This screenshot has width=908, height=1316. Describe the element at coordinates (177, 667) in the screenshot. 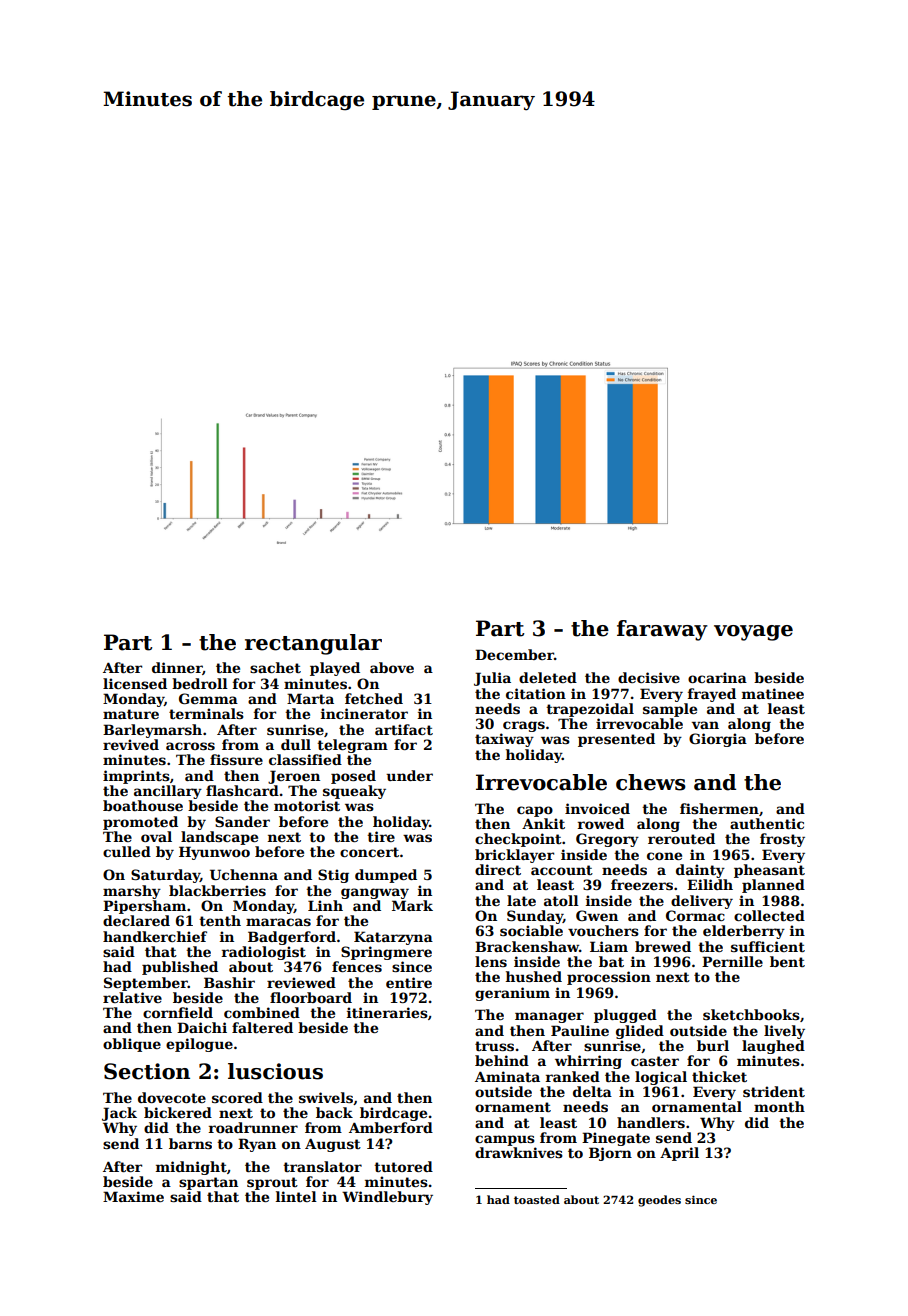

I see `dinner` at that location.
